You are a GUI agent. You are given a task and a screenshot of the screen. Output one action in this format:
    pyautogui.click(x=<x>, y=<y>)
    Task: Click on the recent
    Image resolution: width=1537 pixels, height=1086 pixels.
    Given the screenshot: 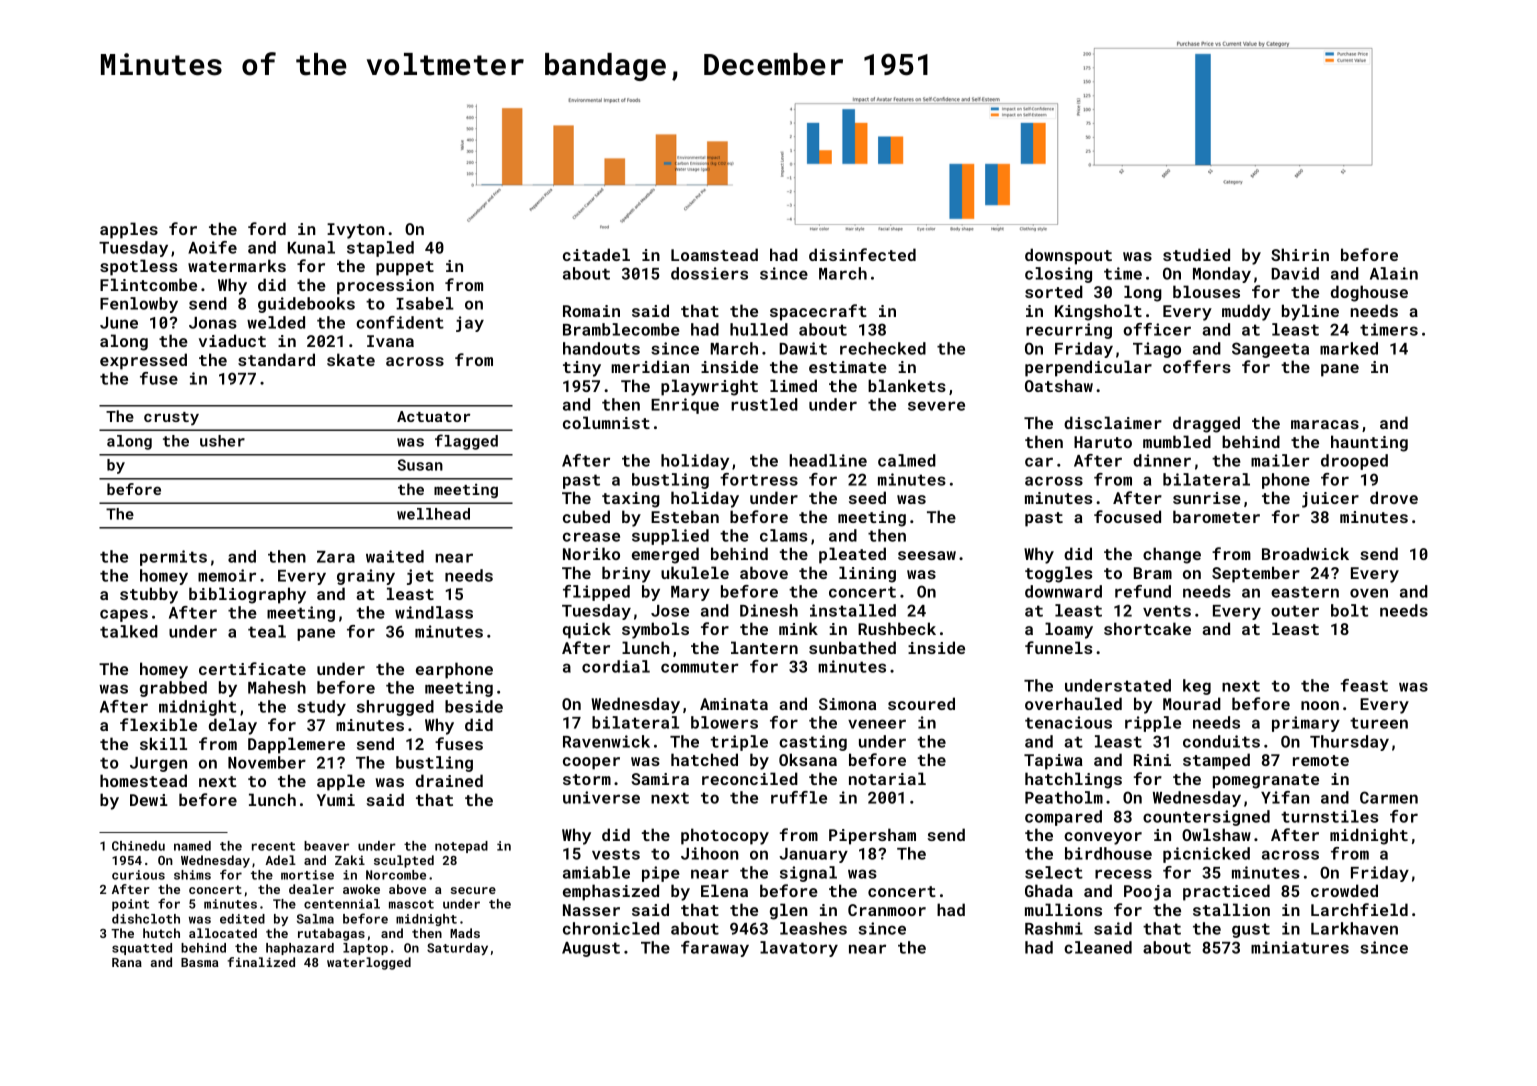 What is the action you would take?
    pyautogui.click(x=273, y=846)
